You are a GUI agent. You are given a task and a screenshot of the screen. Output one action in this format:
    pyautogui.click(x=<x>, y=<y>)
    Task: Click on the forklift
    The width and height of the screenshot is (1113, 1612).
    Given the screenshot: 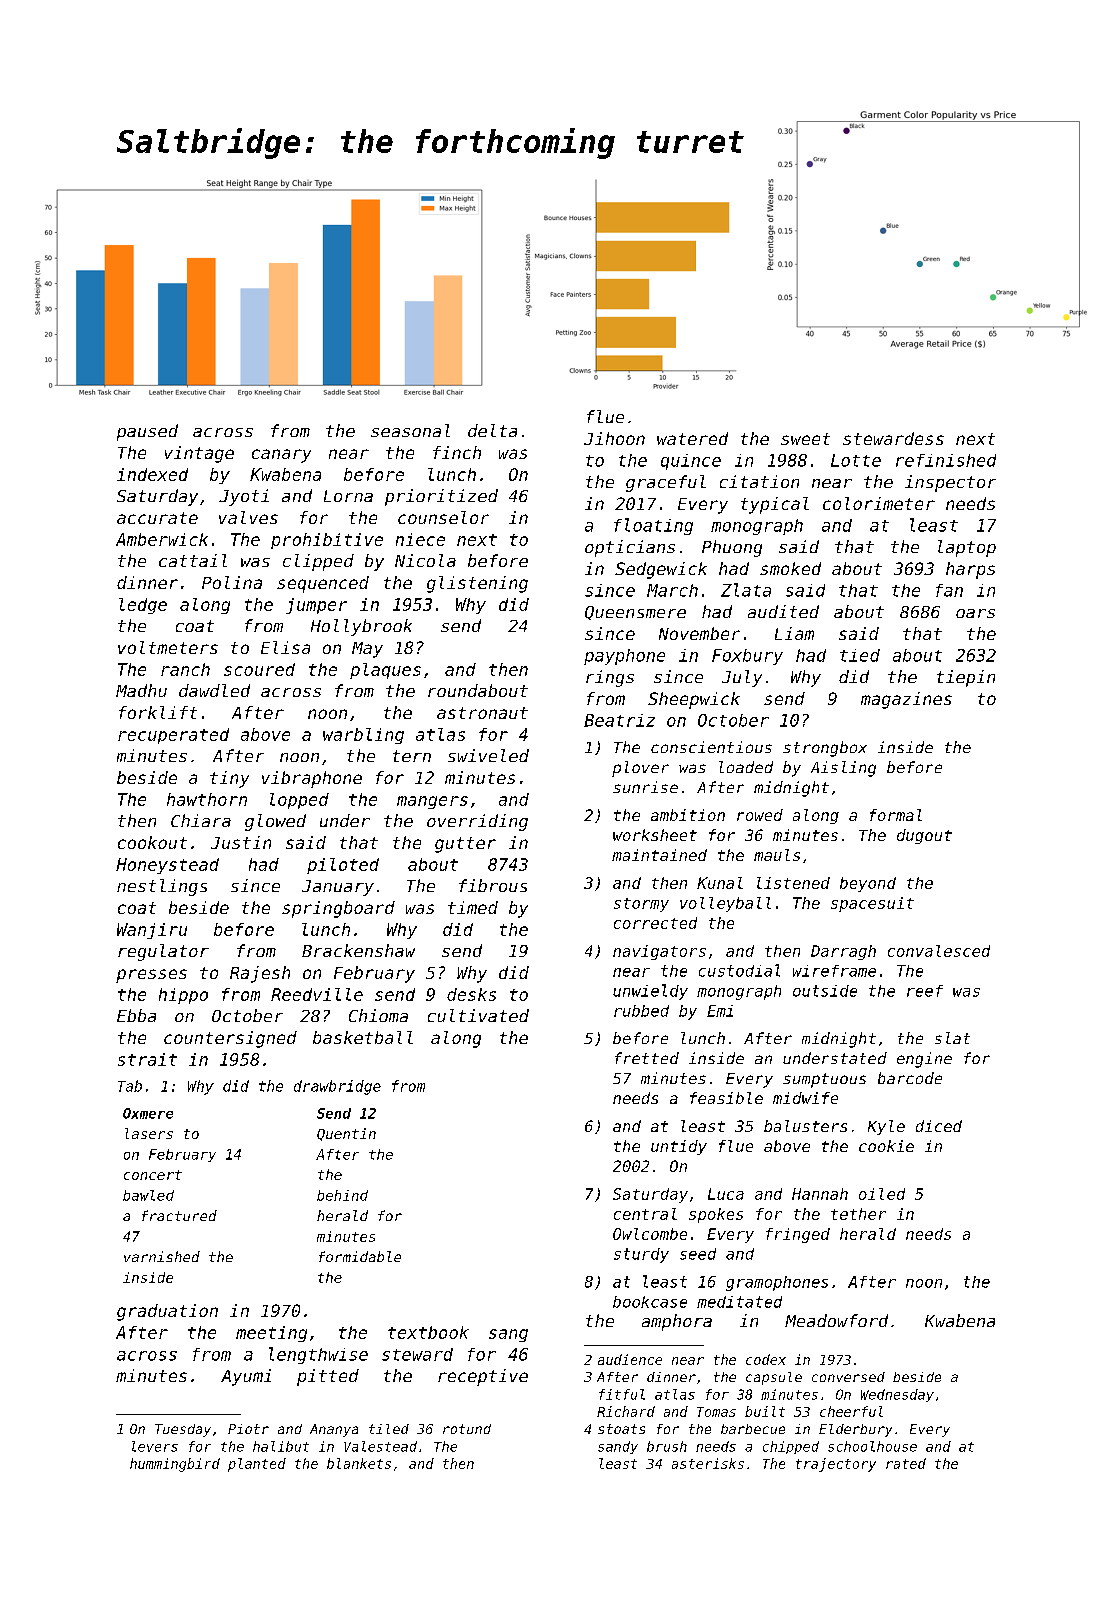 What is the action you would take?
    pyautogui.click(x=158, y=712)
